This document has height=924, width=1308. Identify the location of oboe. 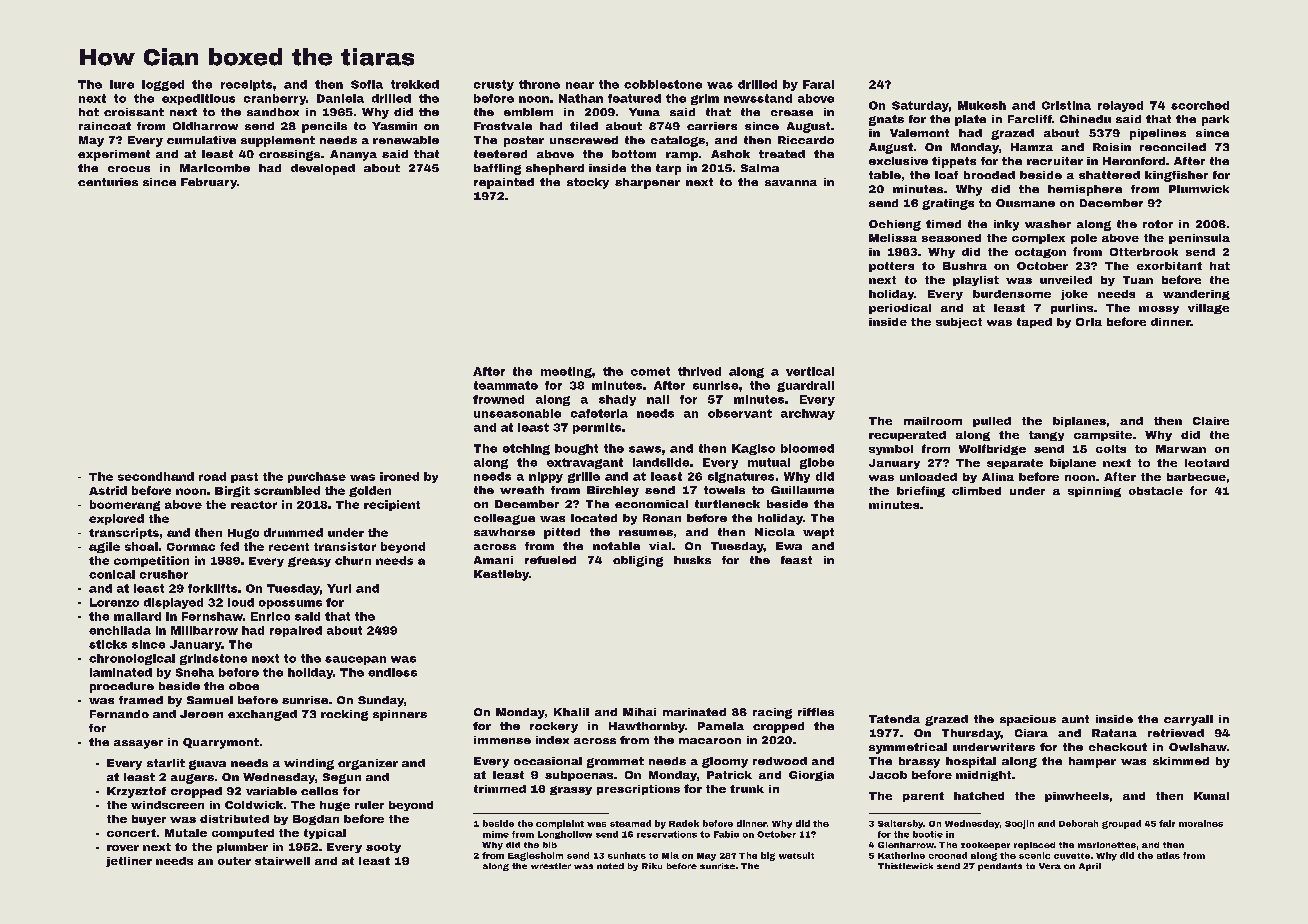
(244, 686).
